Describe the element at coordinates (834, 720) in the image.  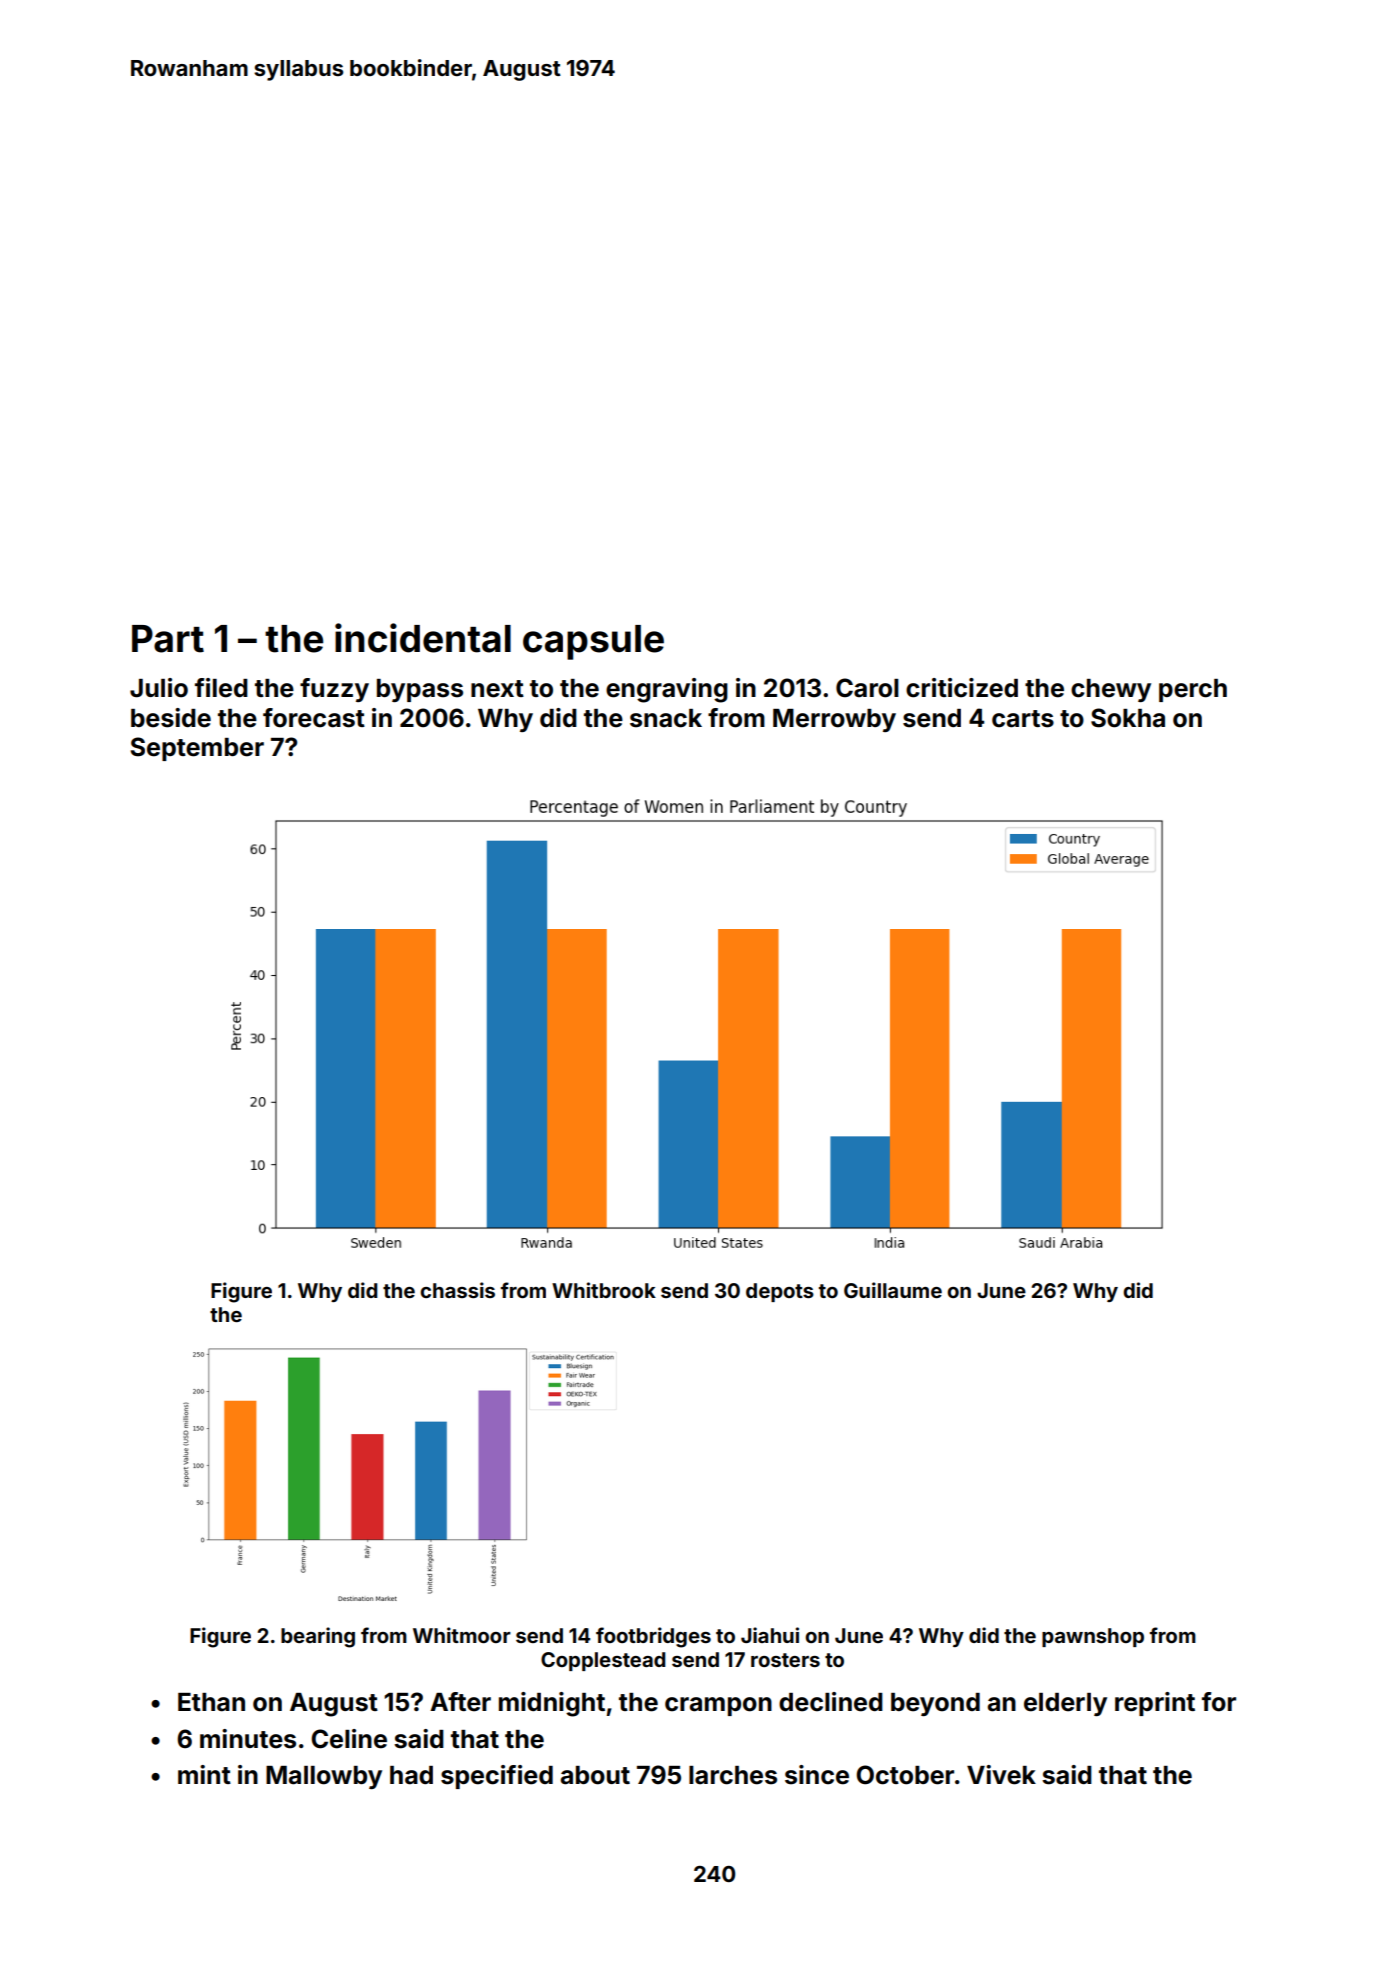
I see `Merrowby` at that location.
